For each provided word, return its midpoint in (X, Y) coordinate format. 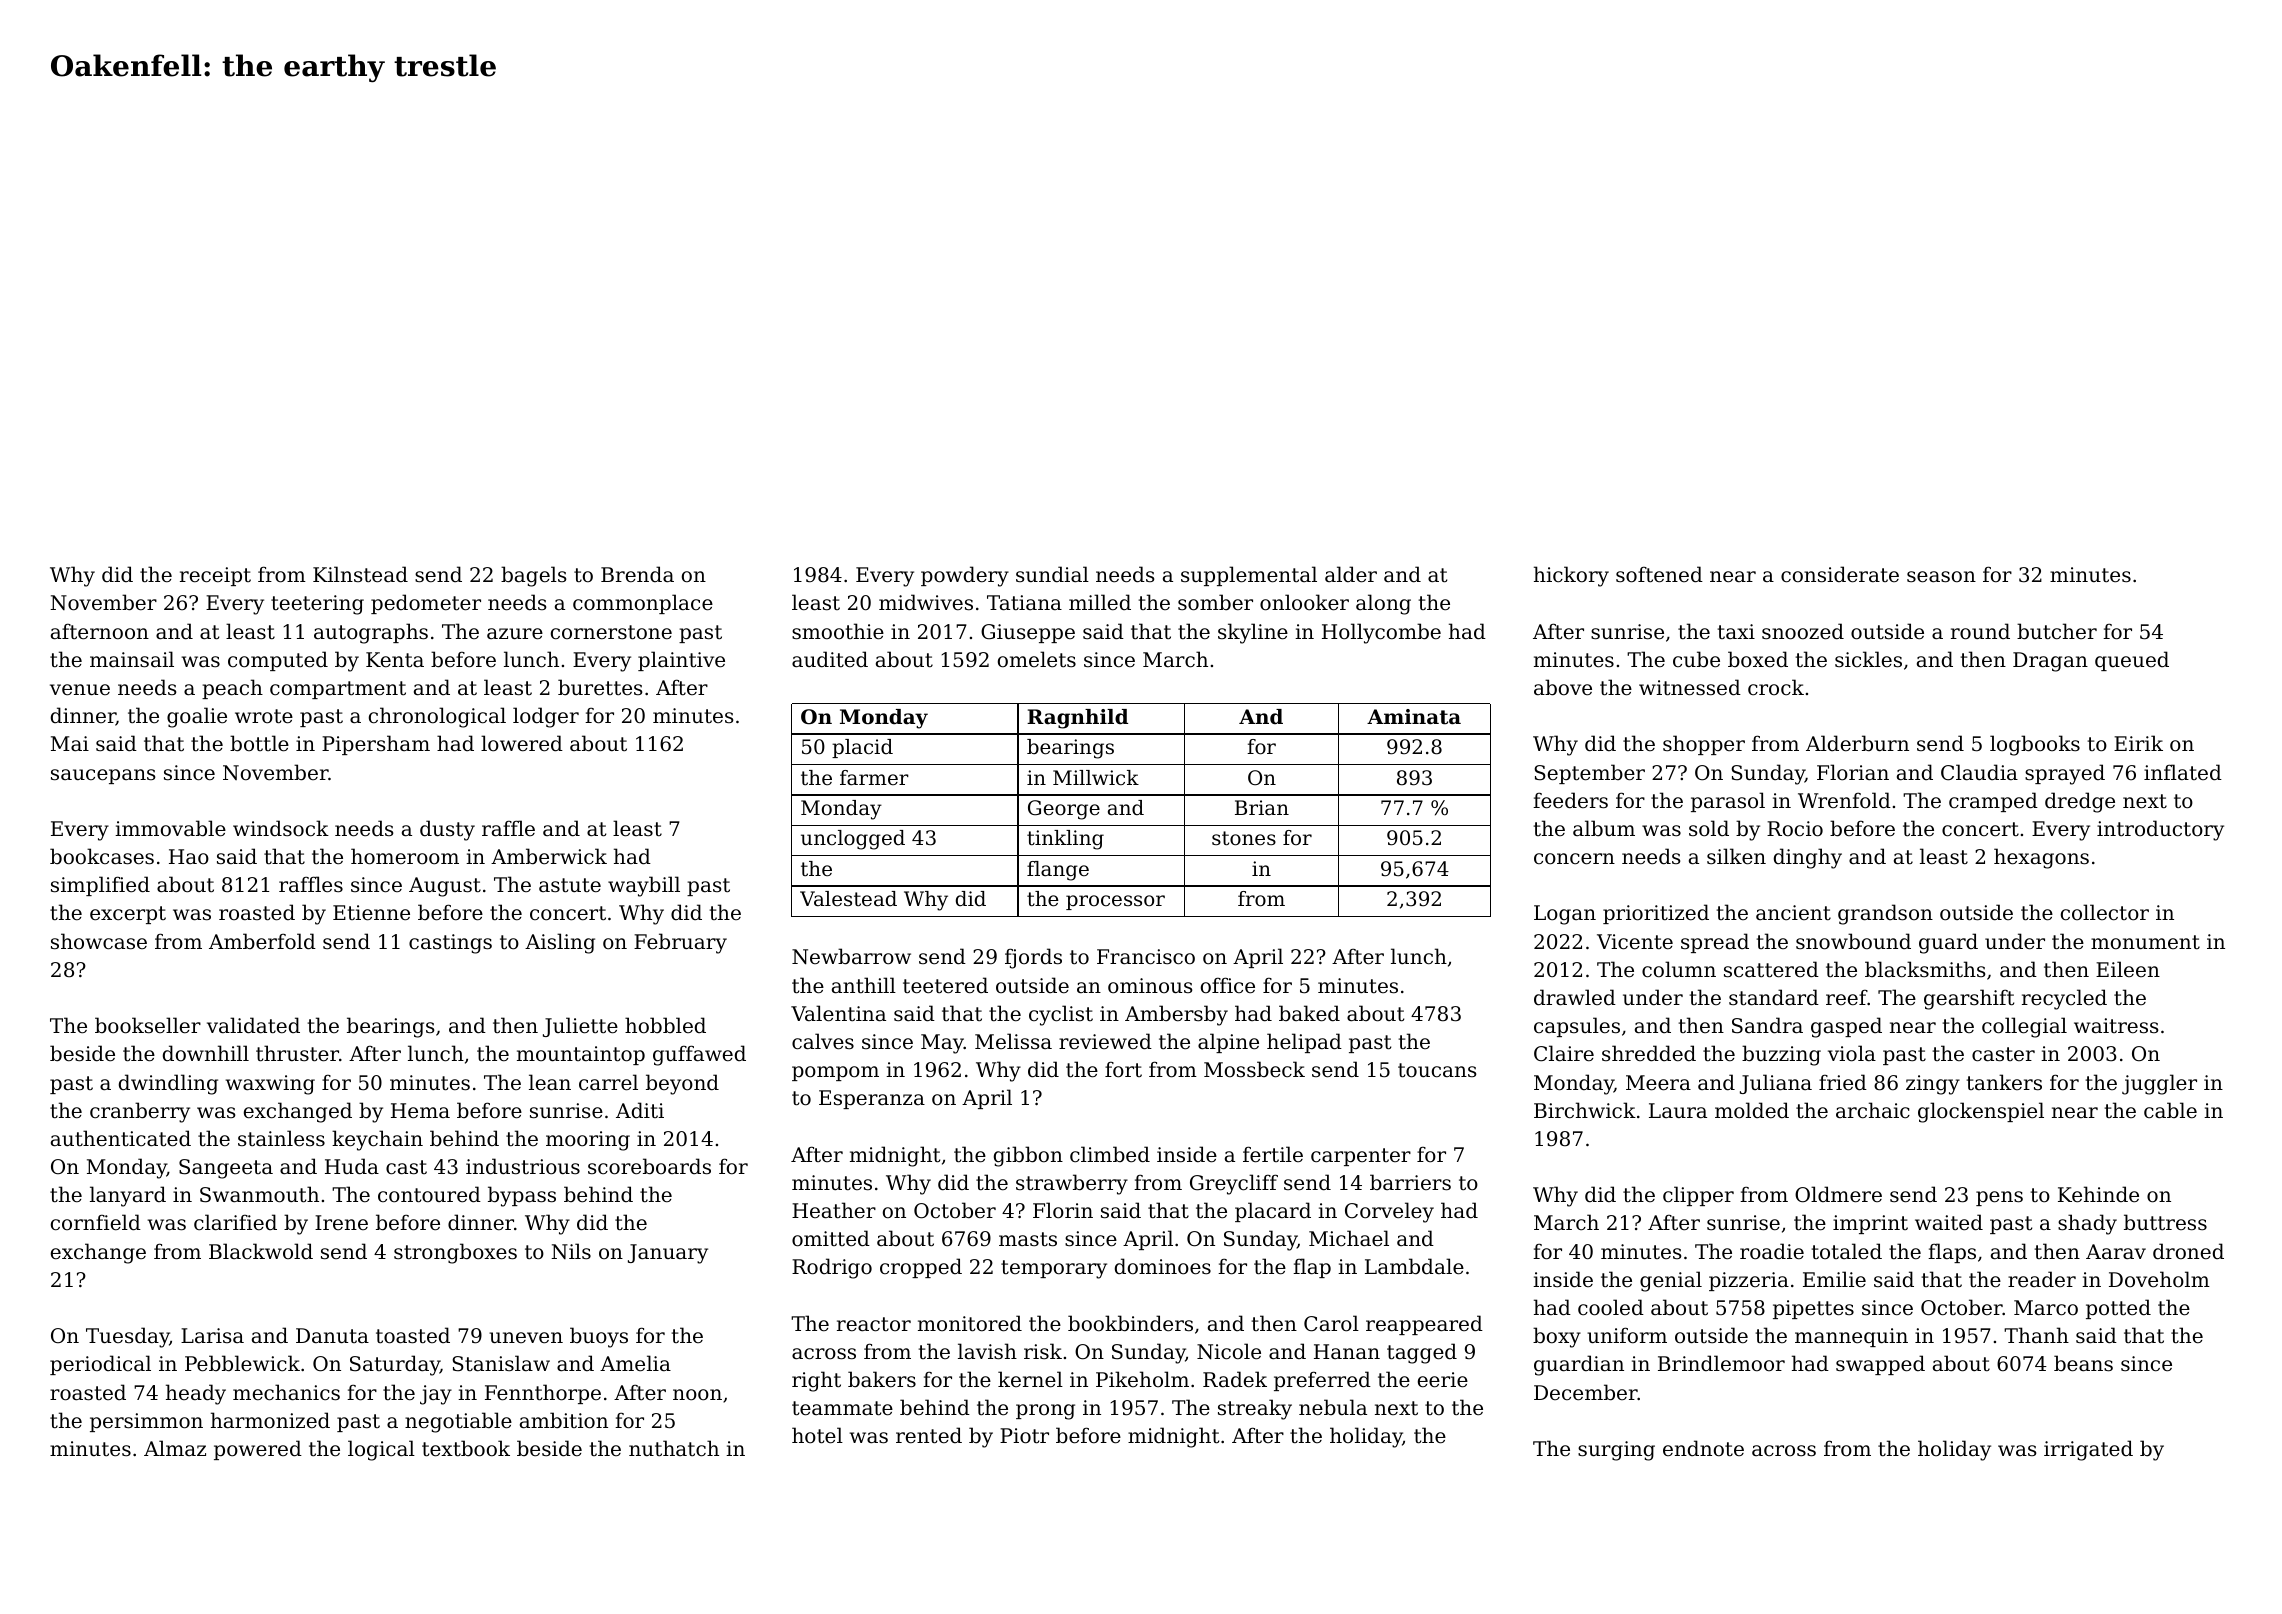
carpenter (1361, 1157)
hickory (1571, 576)
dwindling (168, 1084)
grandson (1885, 914)
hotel (817, 1435)
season (1941, 577)
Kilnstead (360, 574)
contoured (429, 1194)
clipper (1698, 1196)
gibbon (1028, 1156)
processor (1115, 902)
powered (258, 1450)
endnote (1703, 1448)
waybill (644, 886)
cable (2170, 1110)
